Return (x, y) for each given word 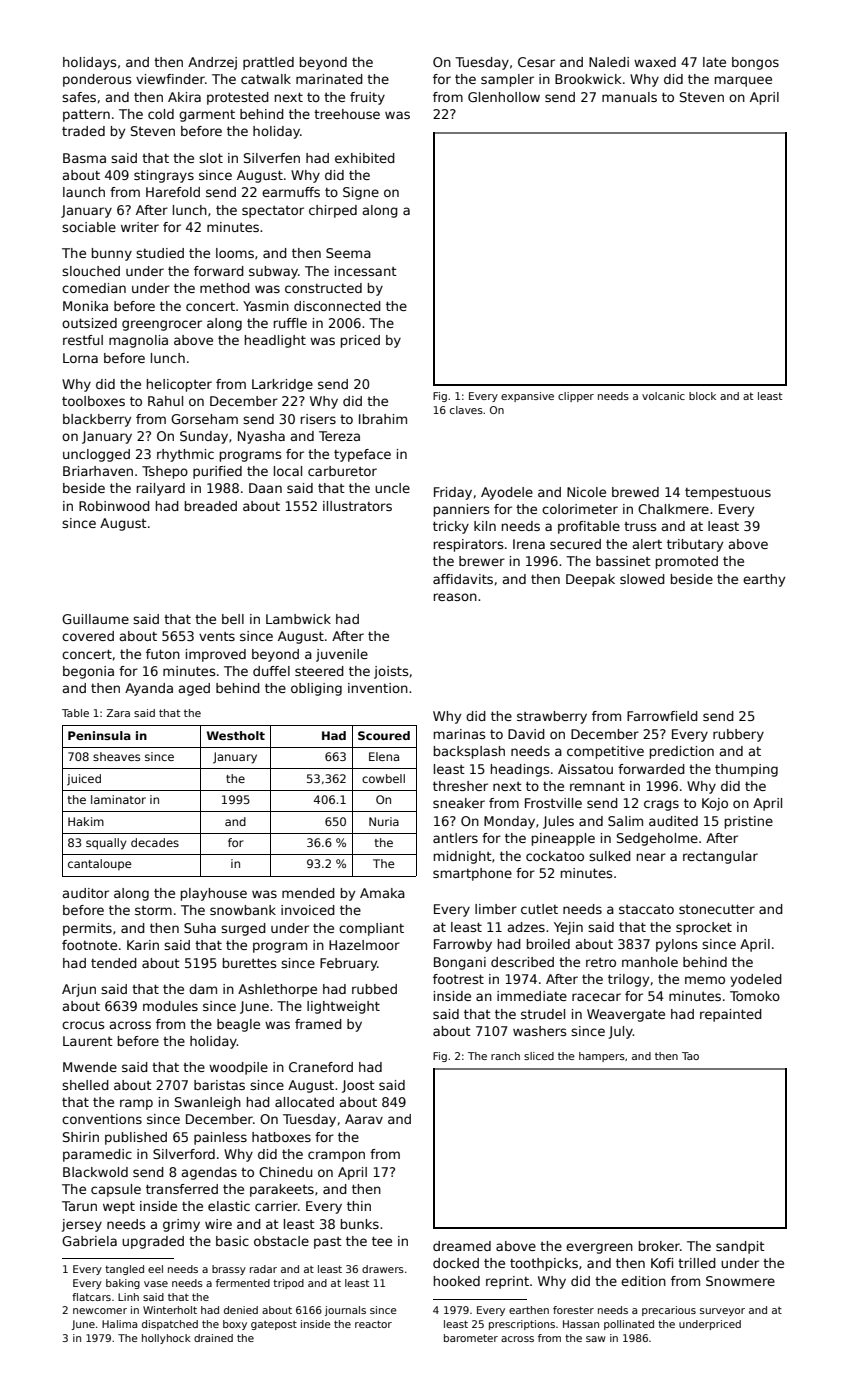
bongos (755, 63)
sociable (89, 227)
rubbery (738, 735)
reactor (373, 1324)
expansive (527, 397)
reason (455, 597)
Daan (265, 488)
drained (213, 1338)
